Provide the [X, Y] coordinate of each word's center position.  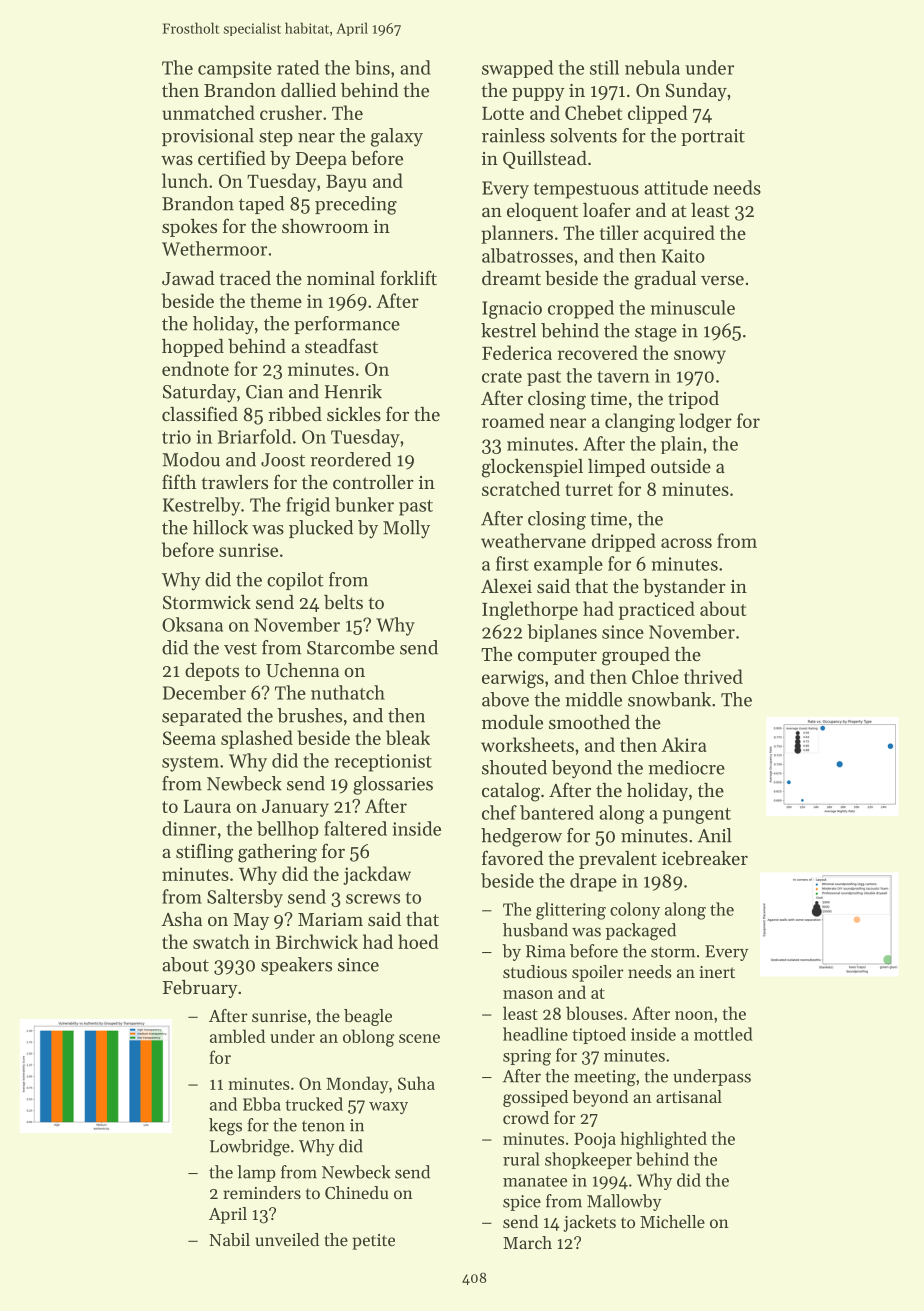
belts [343, 602]
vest [240, 648]
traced [245, 278]
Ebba [262, 1104]
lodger [705, 422]
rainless [513, 135]
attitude [676, 187]
